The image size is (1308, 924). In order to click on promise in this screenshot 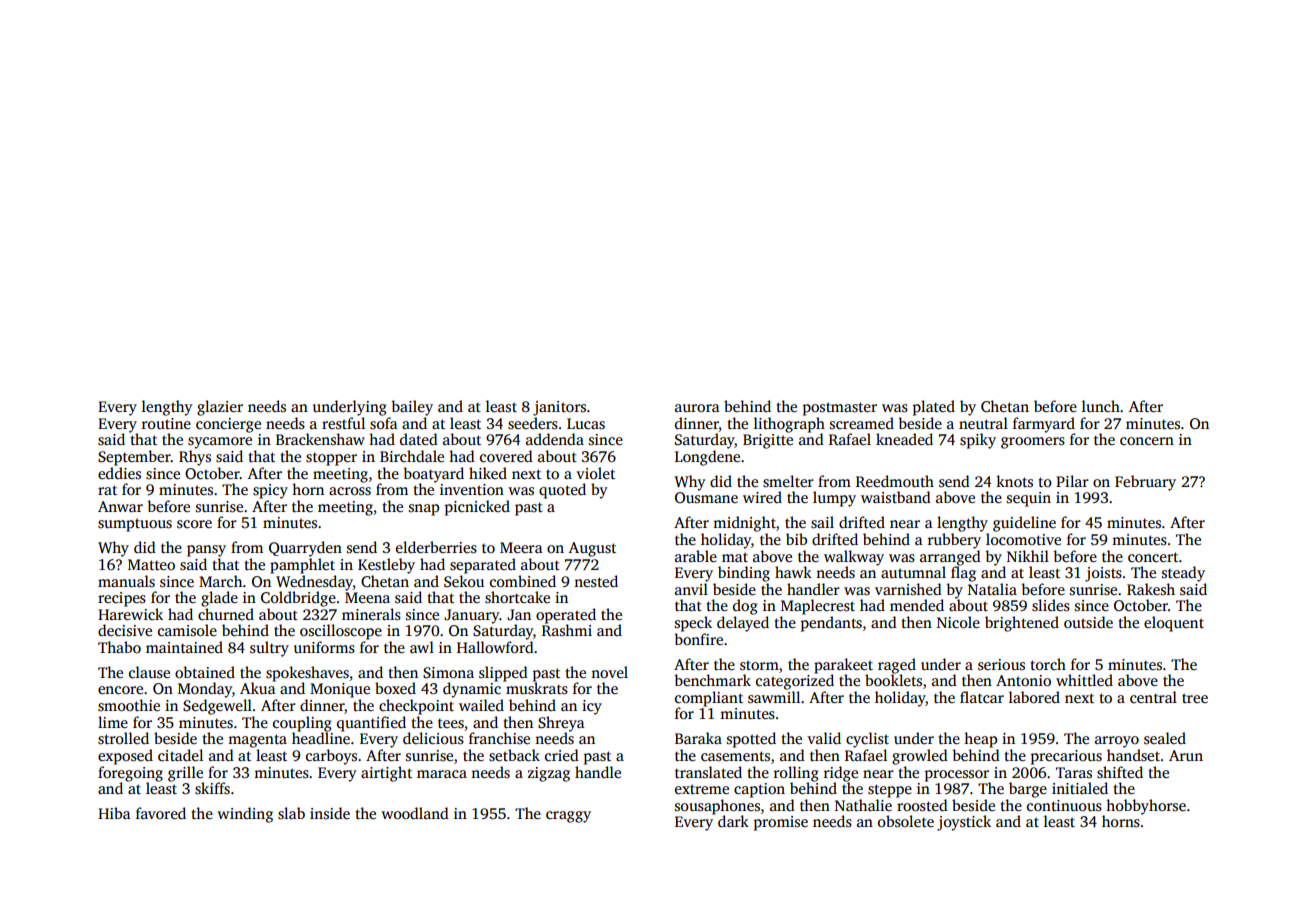, I will do `click(781, 823)`.
